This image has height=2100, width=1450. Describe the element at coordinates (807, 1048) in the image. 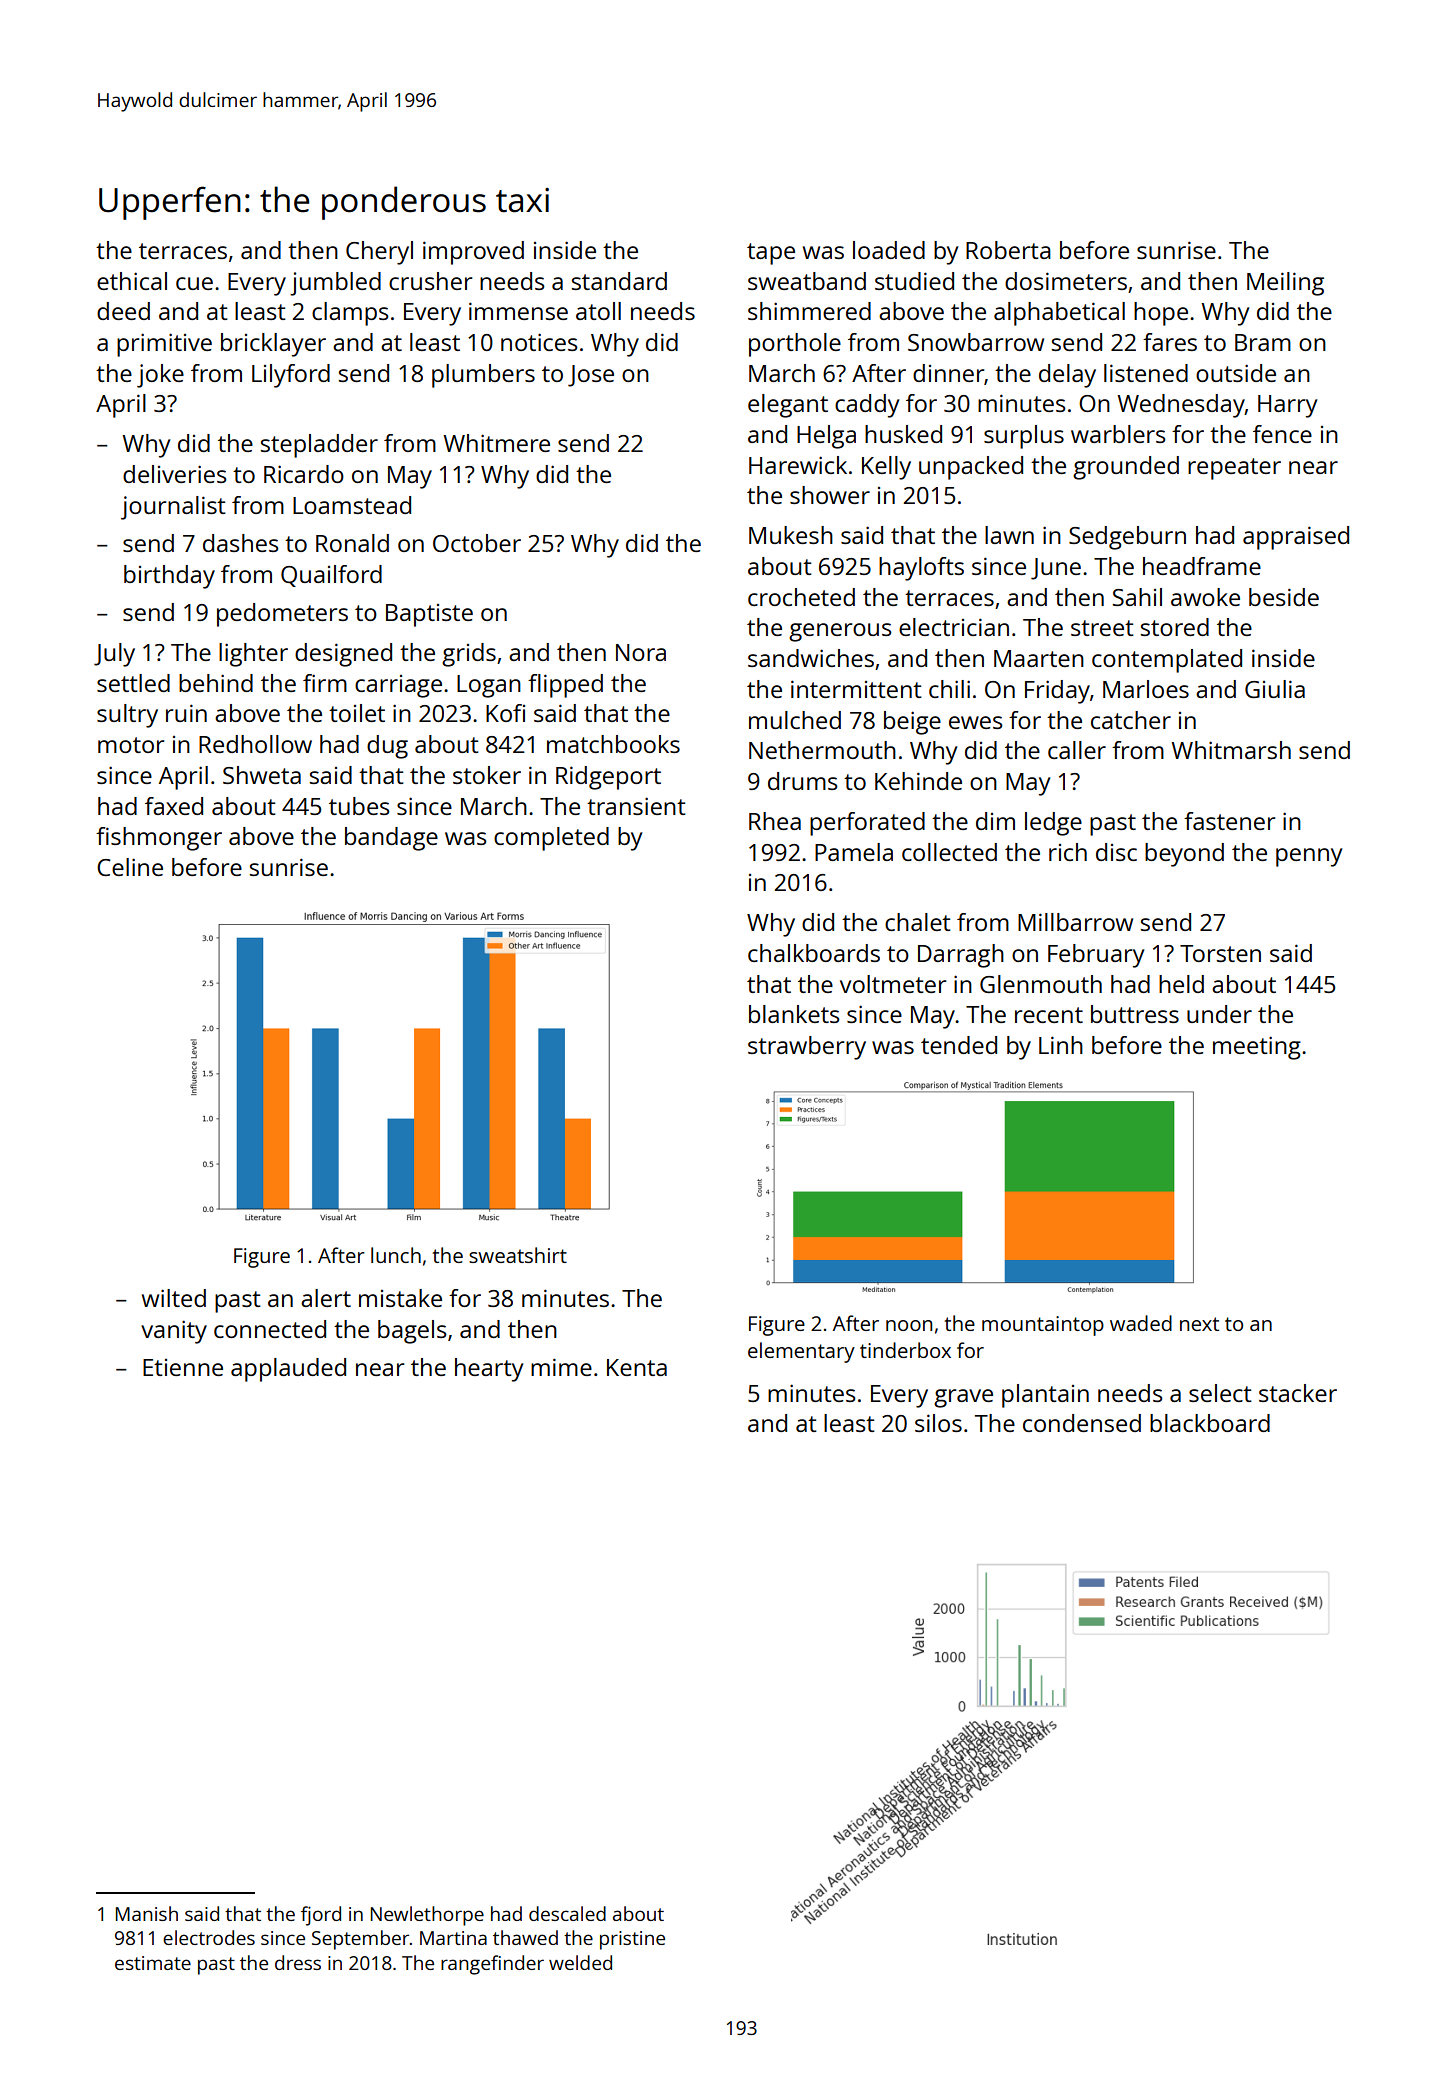

I see `strawberry` at that location.
